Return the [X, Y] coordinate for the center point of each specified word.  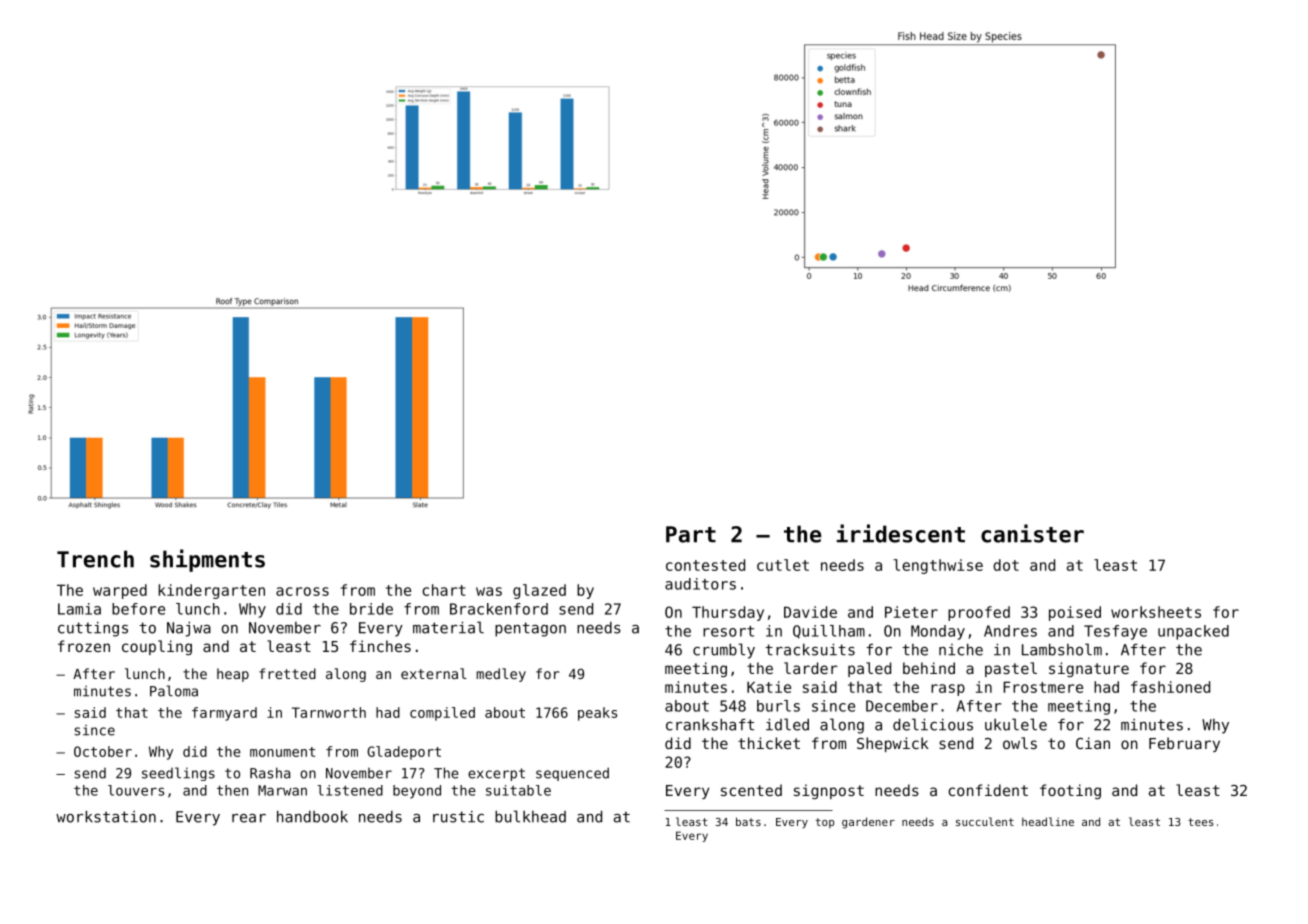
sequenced [572, 774]
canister [1032, 533]
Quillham [829, 631]
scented [751, 790]
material [448, 627]
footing [1070, 791]
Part [691, 534]
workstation [106, 816]
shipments [207, 560]
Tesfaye [1115, 632]
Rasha [270, 773]
